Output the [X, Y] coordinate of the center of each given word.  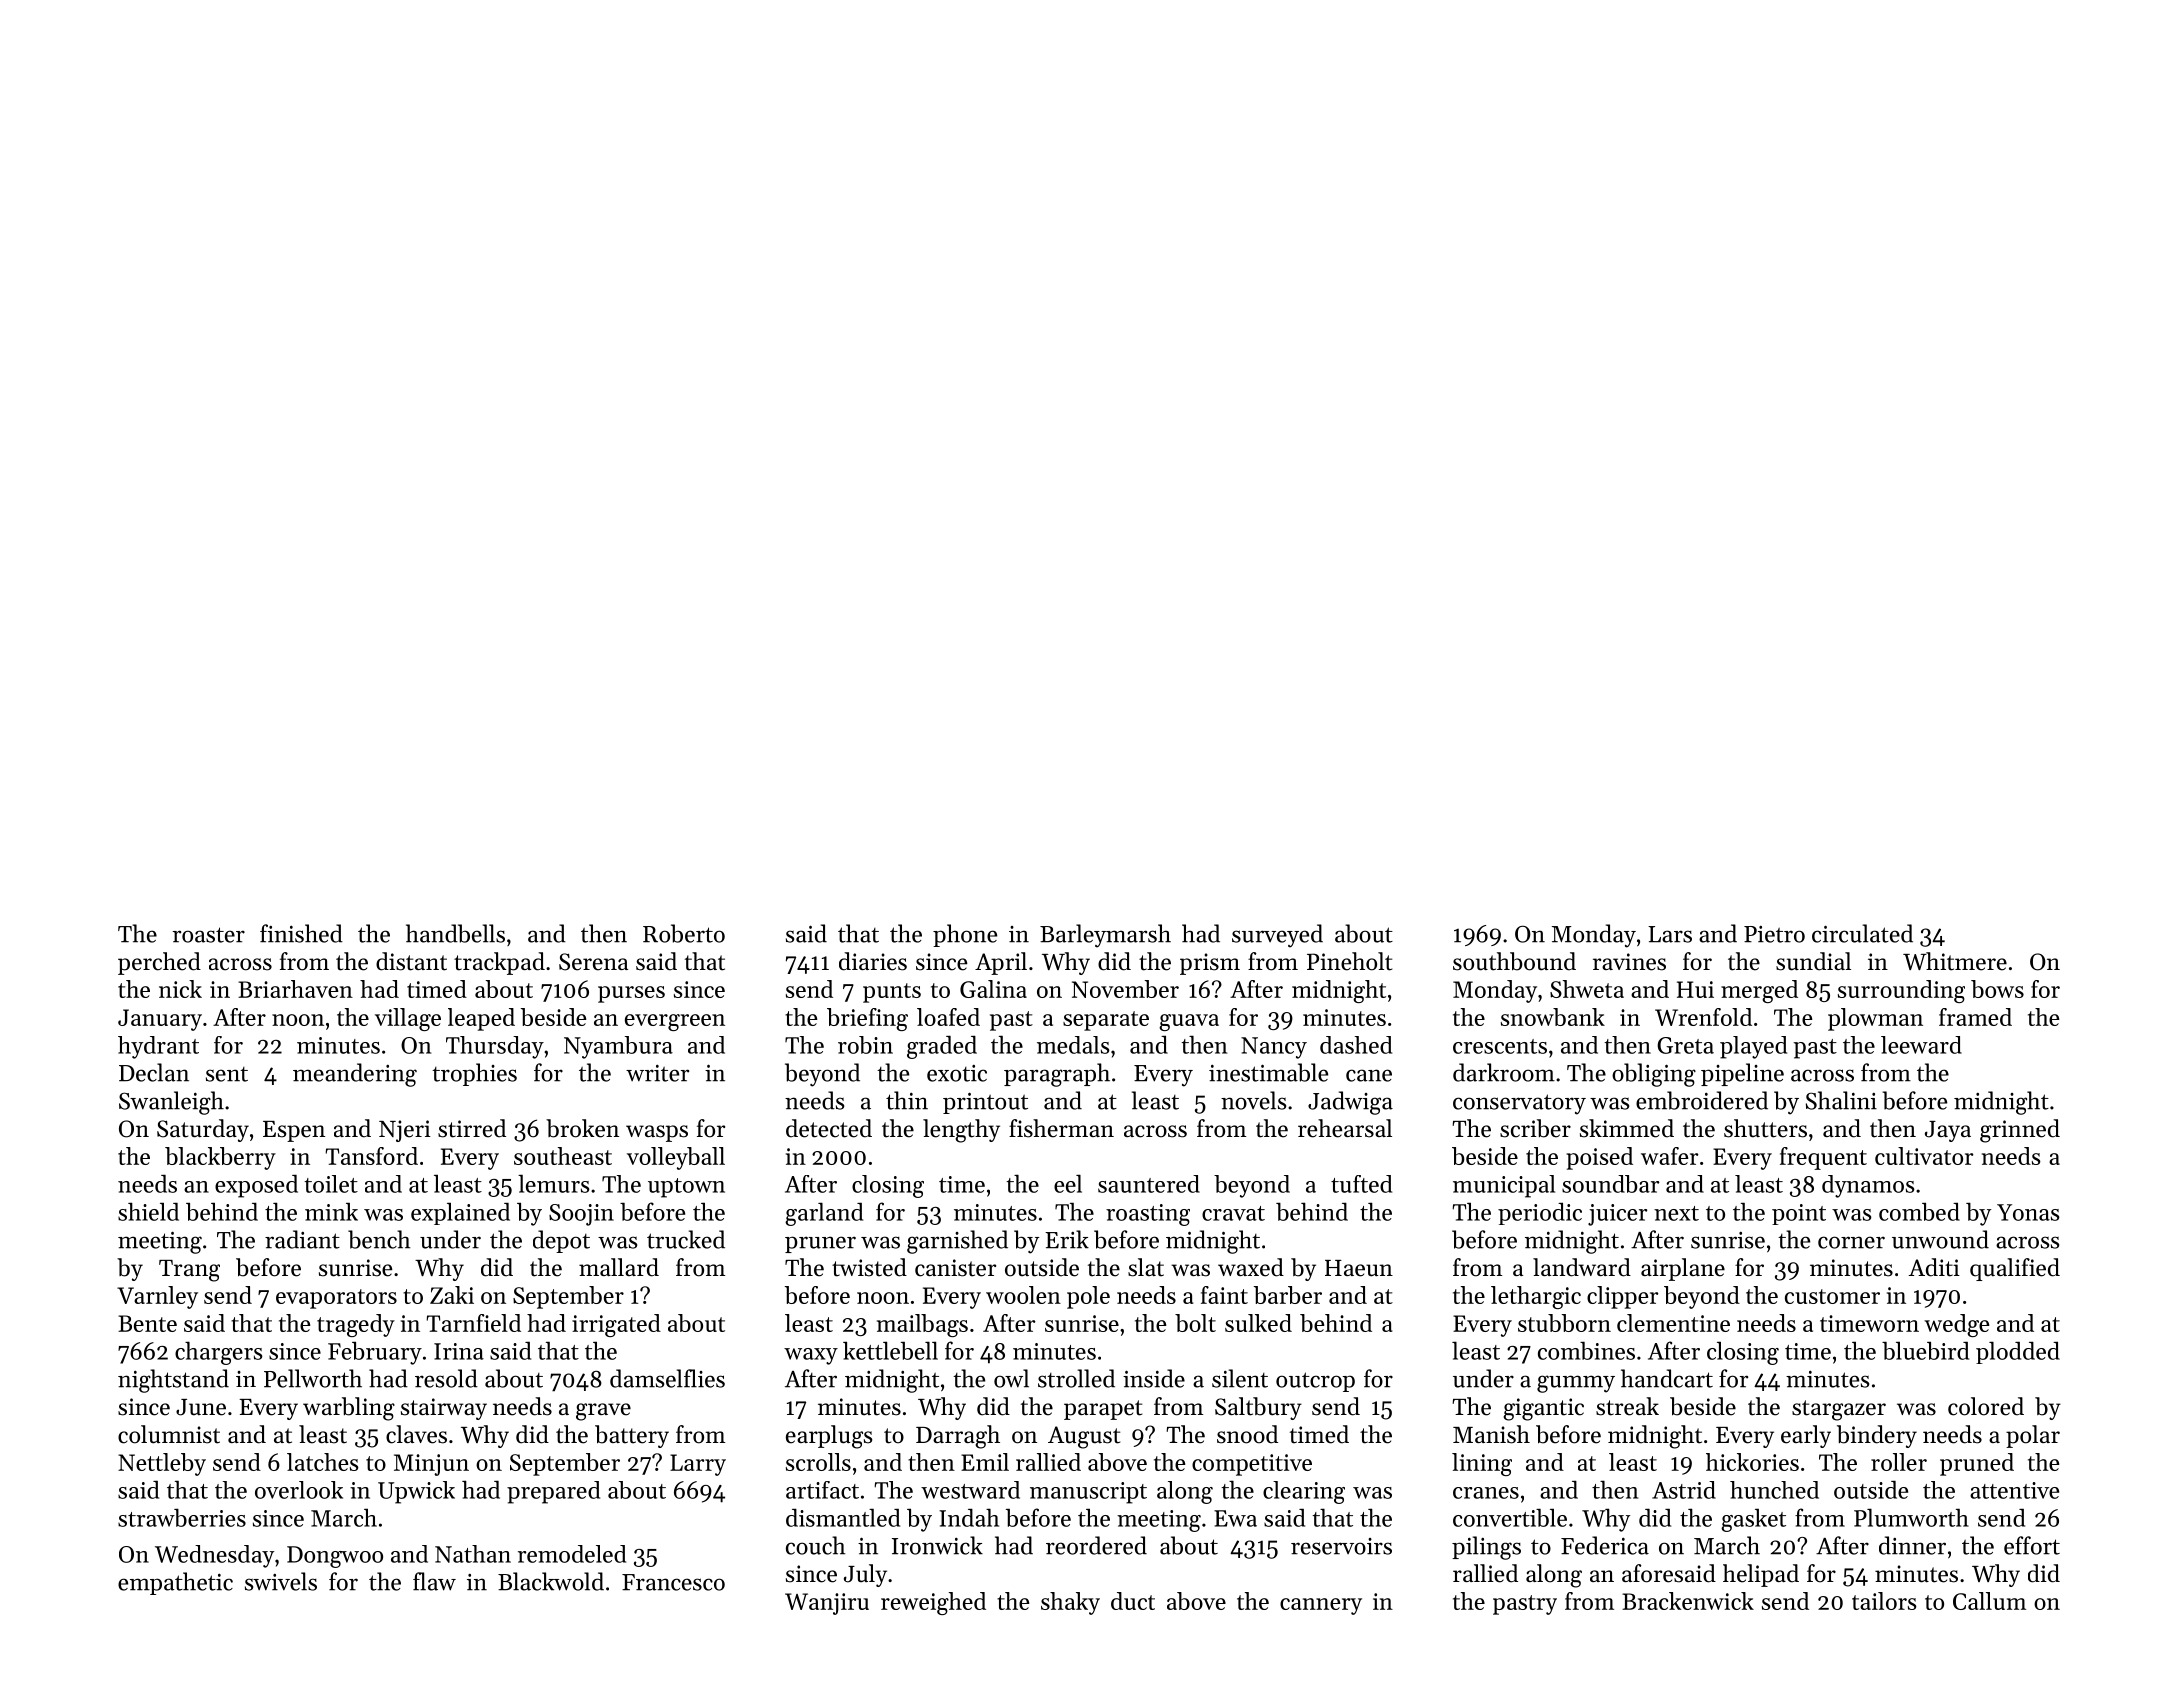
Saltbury [1258, 1408]
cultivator [1924, 1156]
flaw [434, 1581]
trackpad [499, 963]
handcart [1667, 1378]
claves [416, 1434]
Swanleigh [171, 1103]
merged [1759, 991]
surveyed [1277, 936]
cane [1369, 1075]
